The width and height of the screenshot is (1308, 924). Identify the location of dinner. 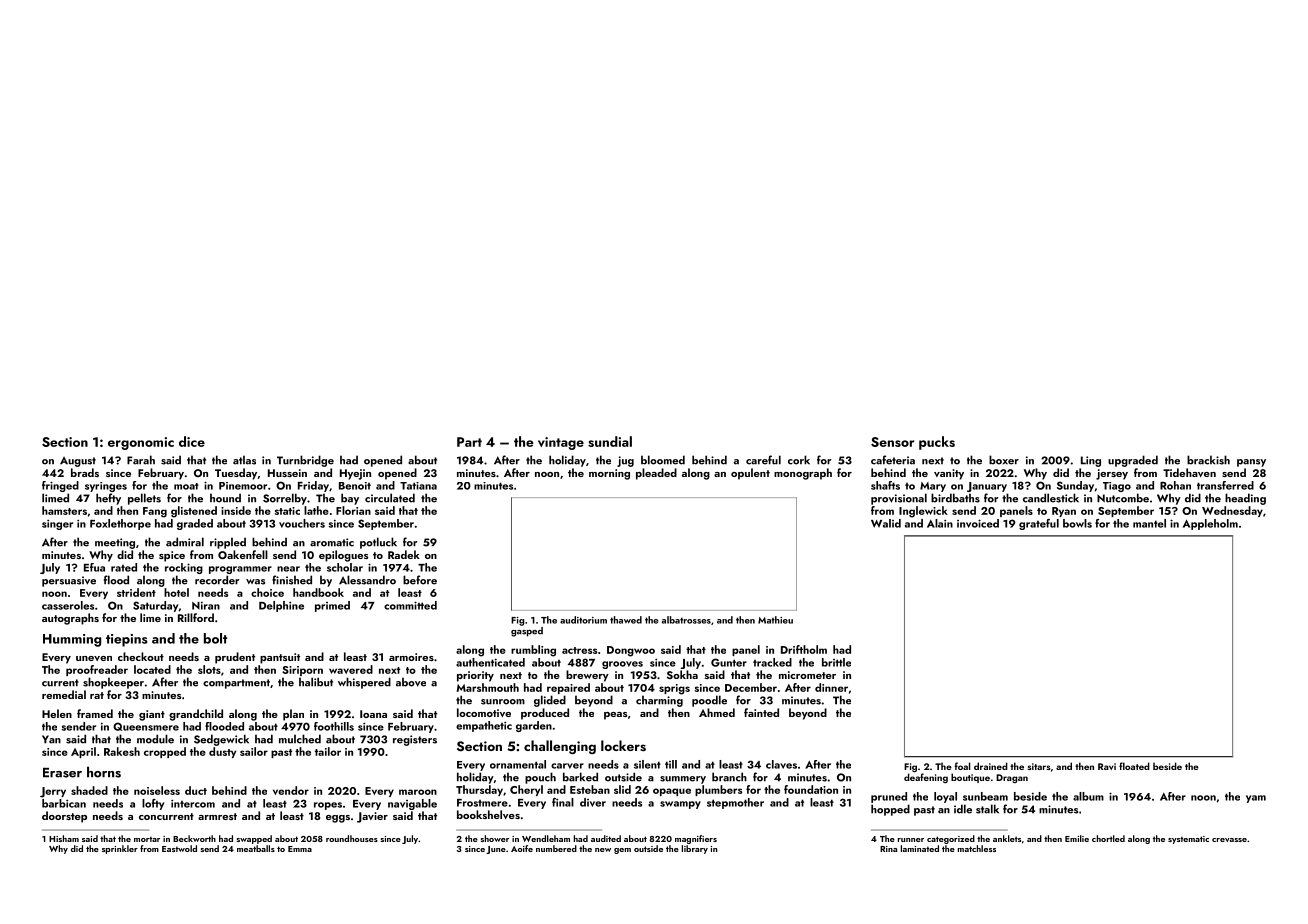
(831, 687).
